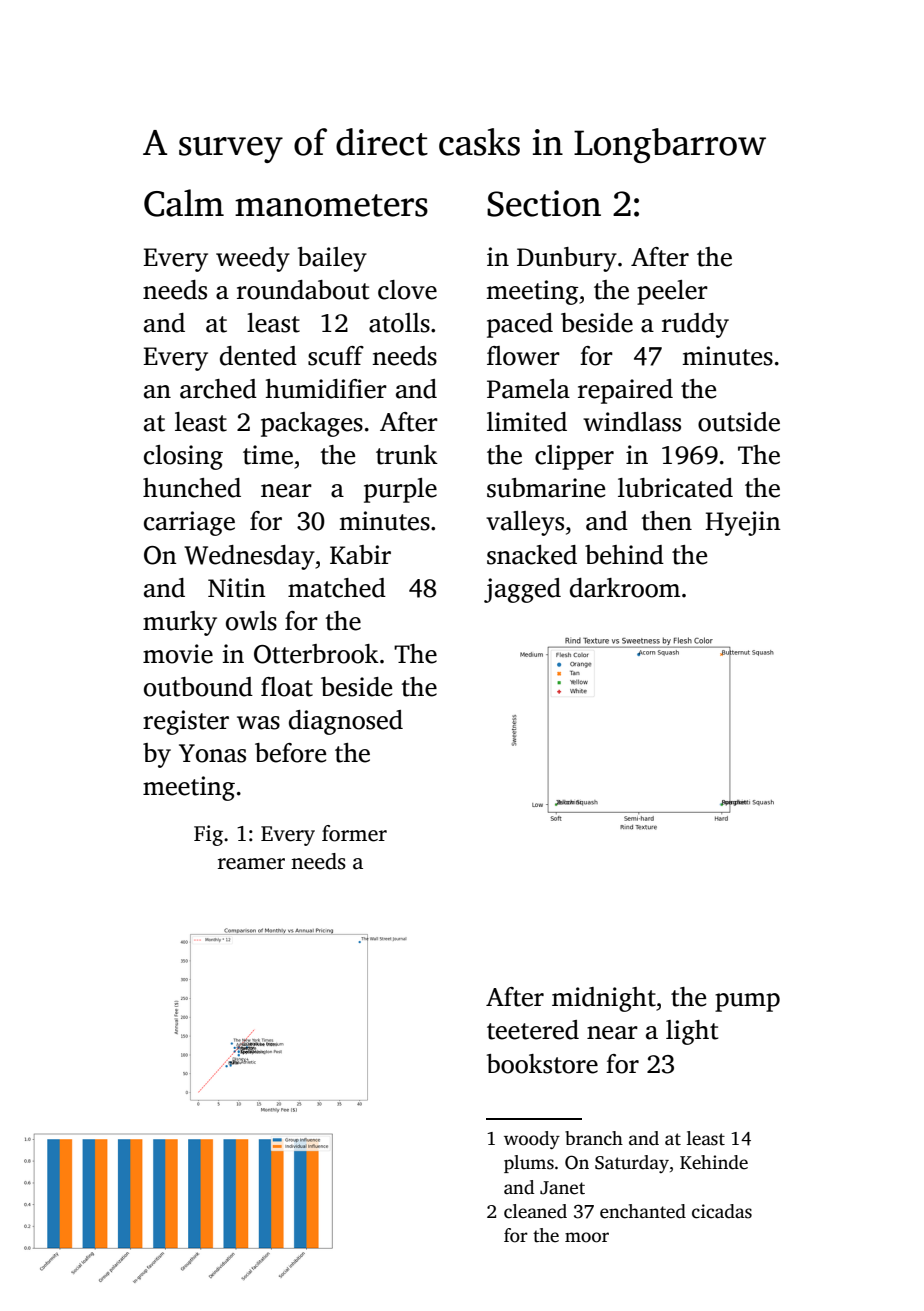  What do you see at coordinates (535, 1211) in the screenshot?
I see `cleaned` at bounding box center [535, 1211].
